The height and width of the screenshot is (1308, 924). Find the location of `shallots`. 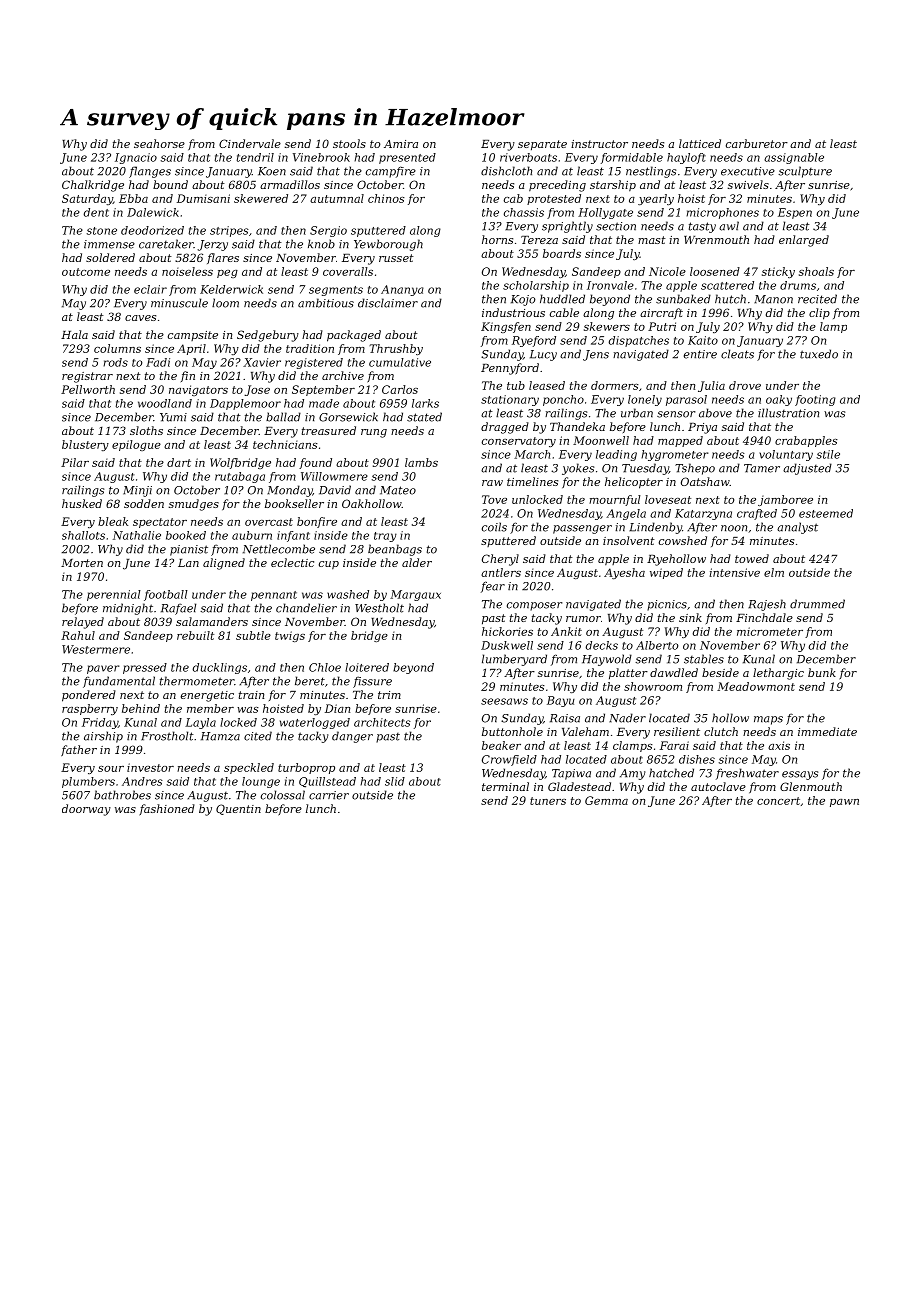

shallots is located at coordinates (83, 535).
